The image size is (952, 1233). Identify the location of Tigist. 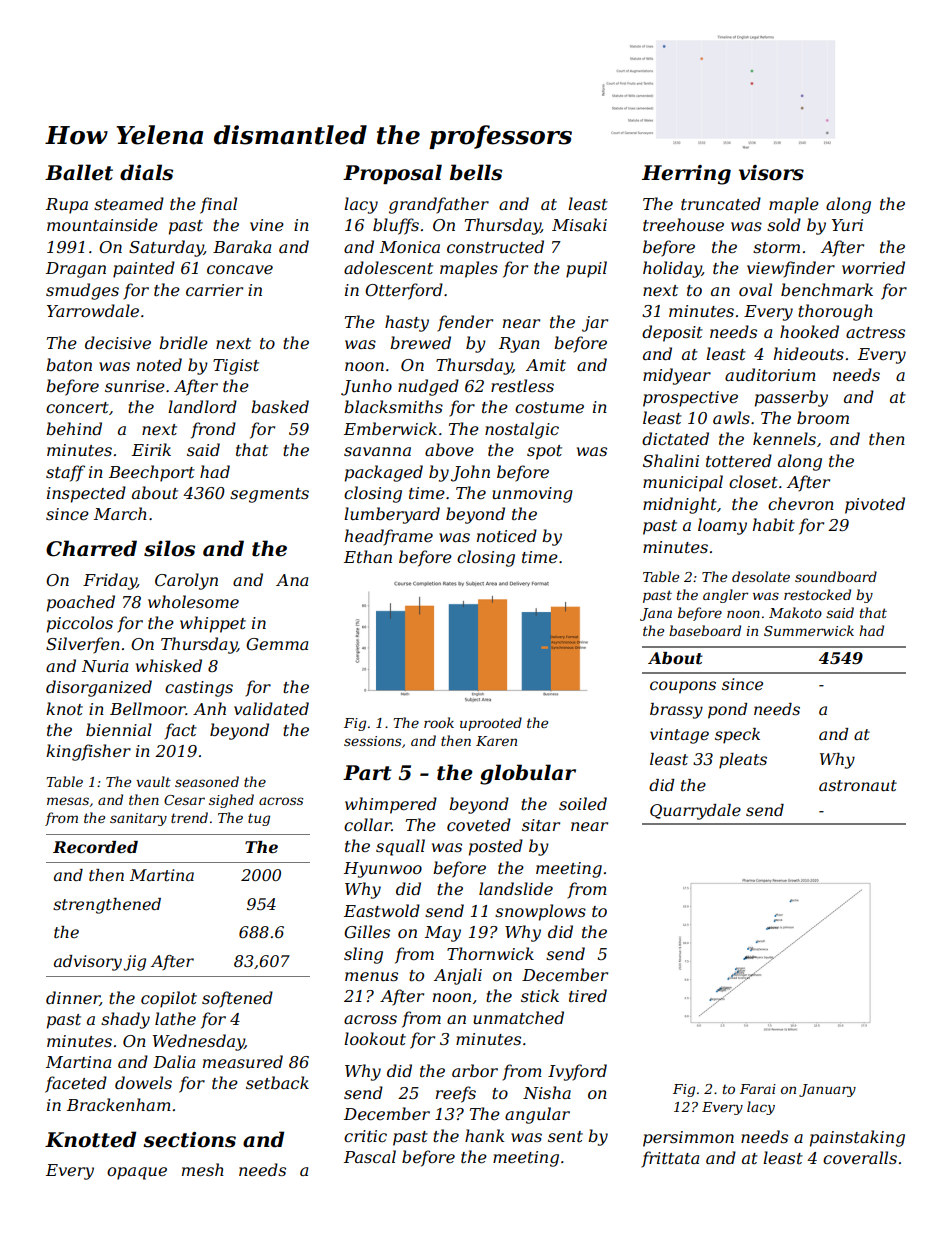
(236, 367).
